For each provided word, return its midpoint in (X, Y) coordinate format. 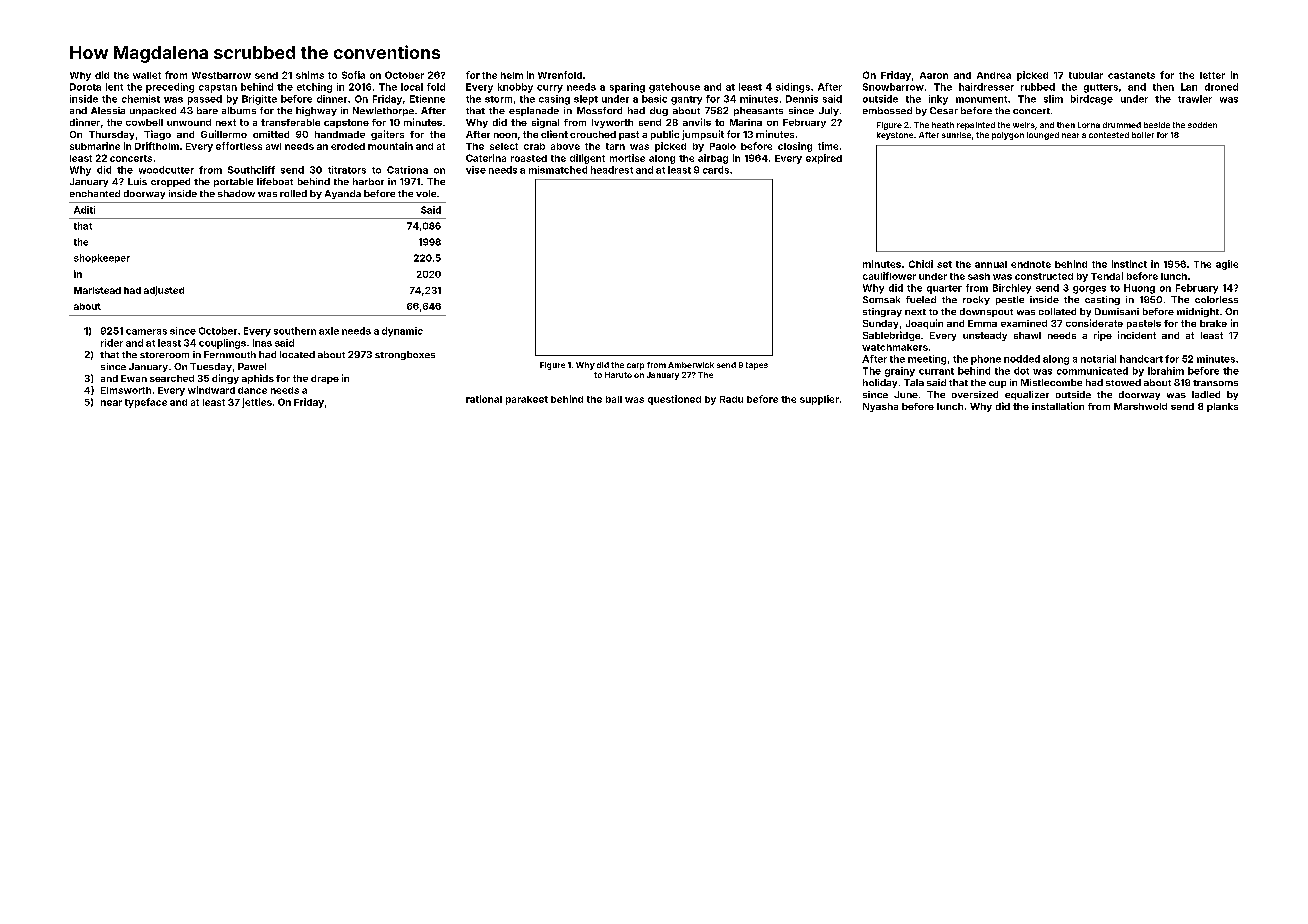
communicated (1092, 371)
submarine (95, 146)
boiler (1143, 135)
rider (112, 343)
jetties (257, 403)
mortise (627, 158)
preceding (170, 88)
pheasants (758, 111)
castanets (1131, 75)
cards (716, 170)
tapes (757, 366)
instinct (1129, 264)
